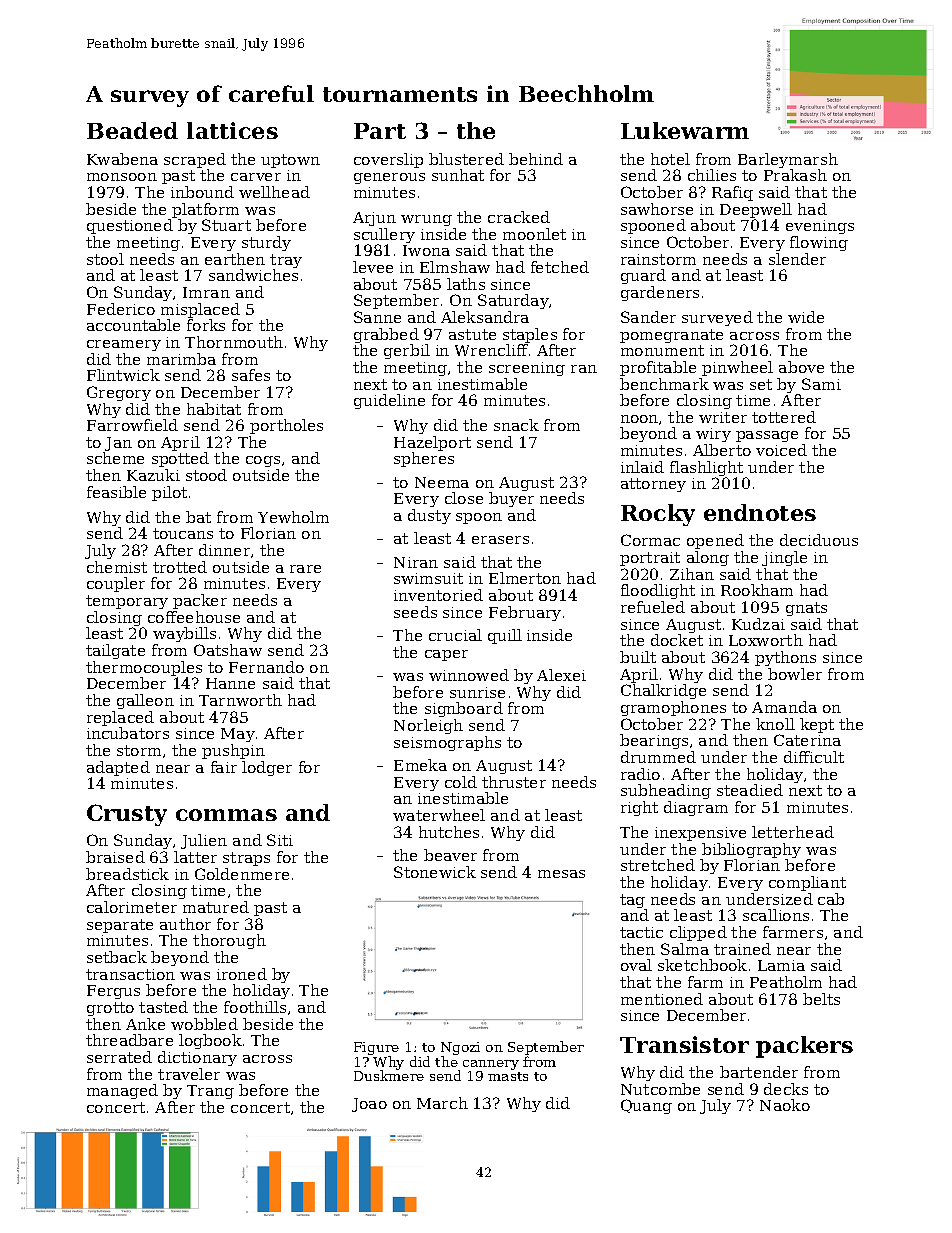  What do you see at coordinates (255, 1007) in the page?
I see `foothills` at bounding box center [255, 1007].
